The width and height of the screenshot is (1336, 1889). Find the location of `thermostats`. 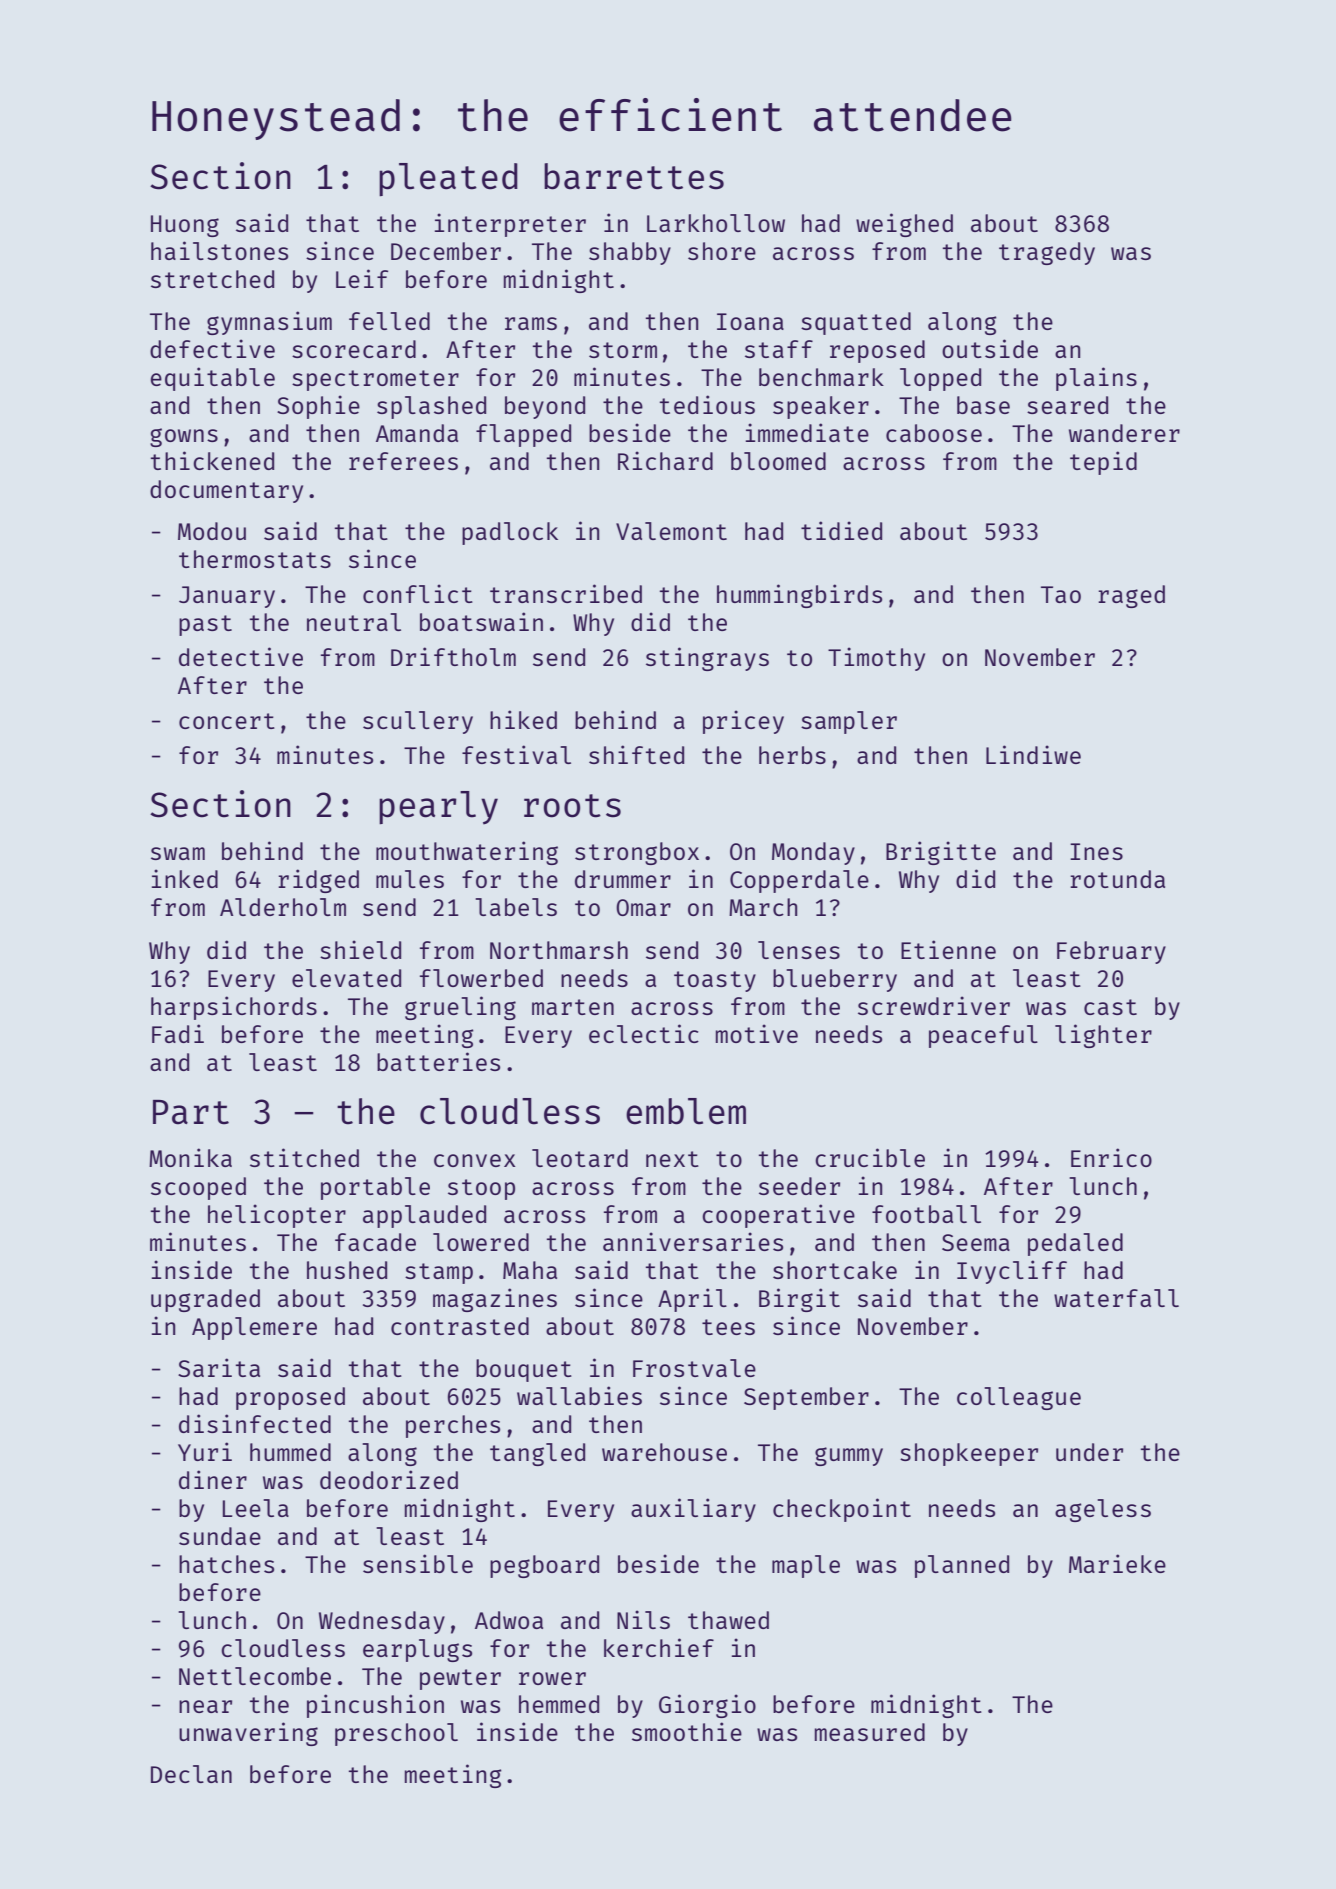

thermostats is located at coordinates (255, 559).
